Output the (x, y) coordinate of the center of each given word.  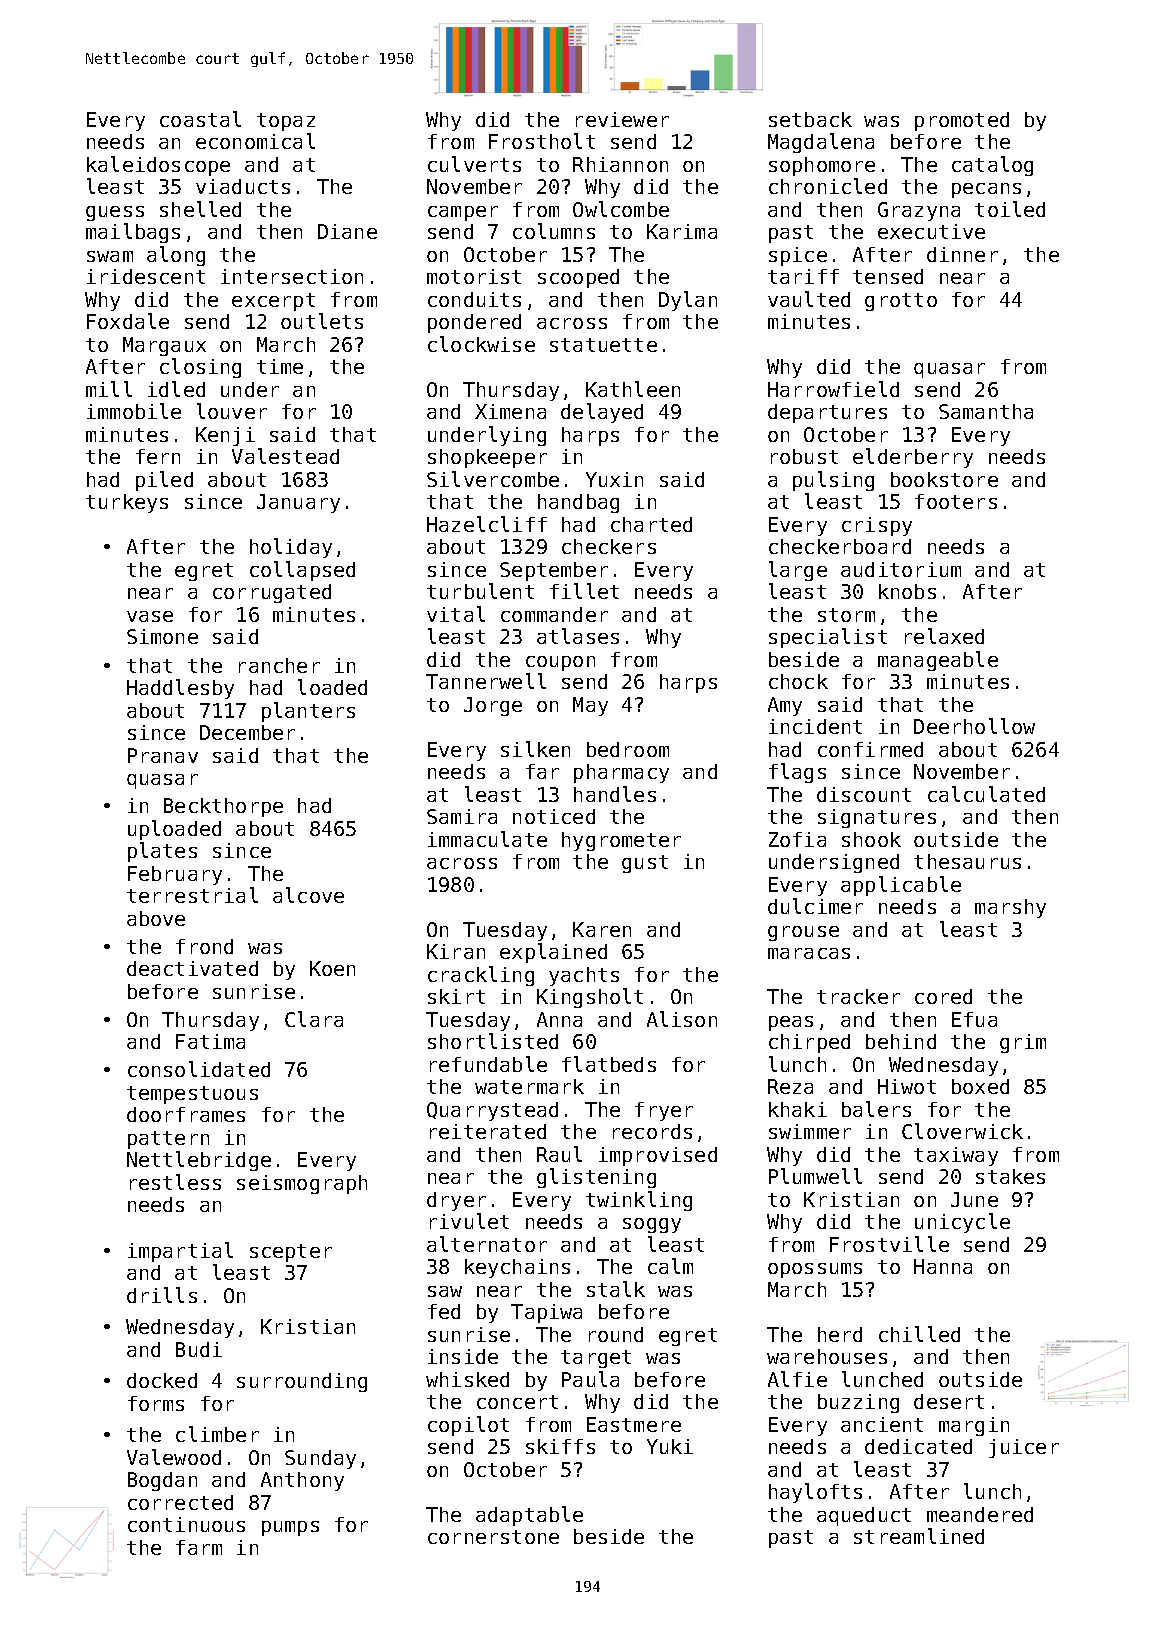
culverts (474, 164)
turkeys (127, 503)
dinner (962, 254)
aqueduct (864, 1516)
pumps (290, 1528)
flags (797, 773)
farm (199, 1547)
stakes (1010, 1176)
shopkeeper (487, 458)
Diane (347, 231)
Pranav (163, 755)
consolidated (199, 1069)
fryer (664, 1111)
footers (956, 501)
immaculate (487, 839)
